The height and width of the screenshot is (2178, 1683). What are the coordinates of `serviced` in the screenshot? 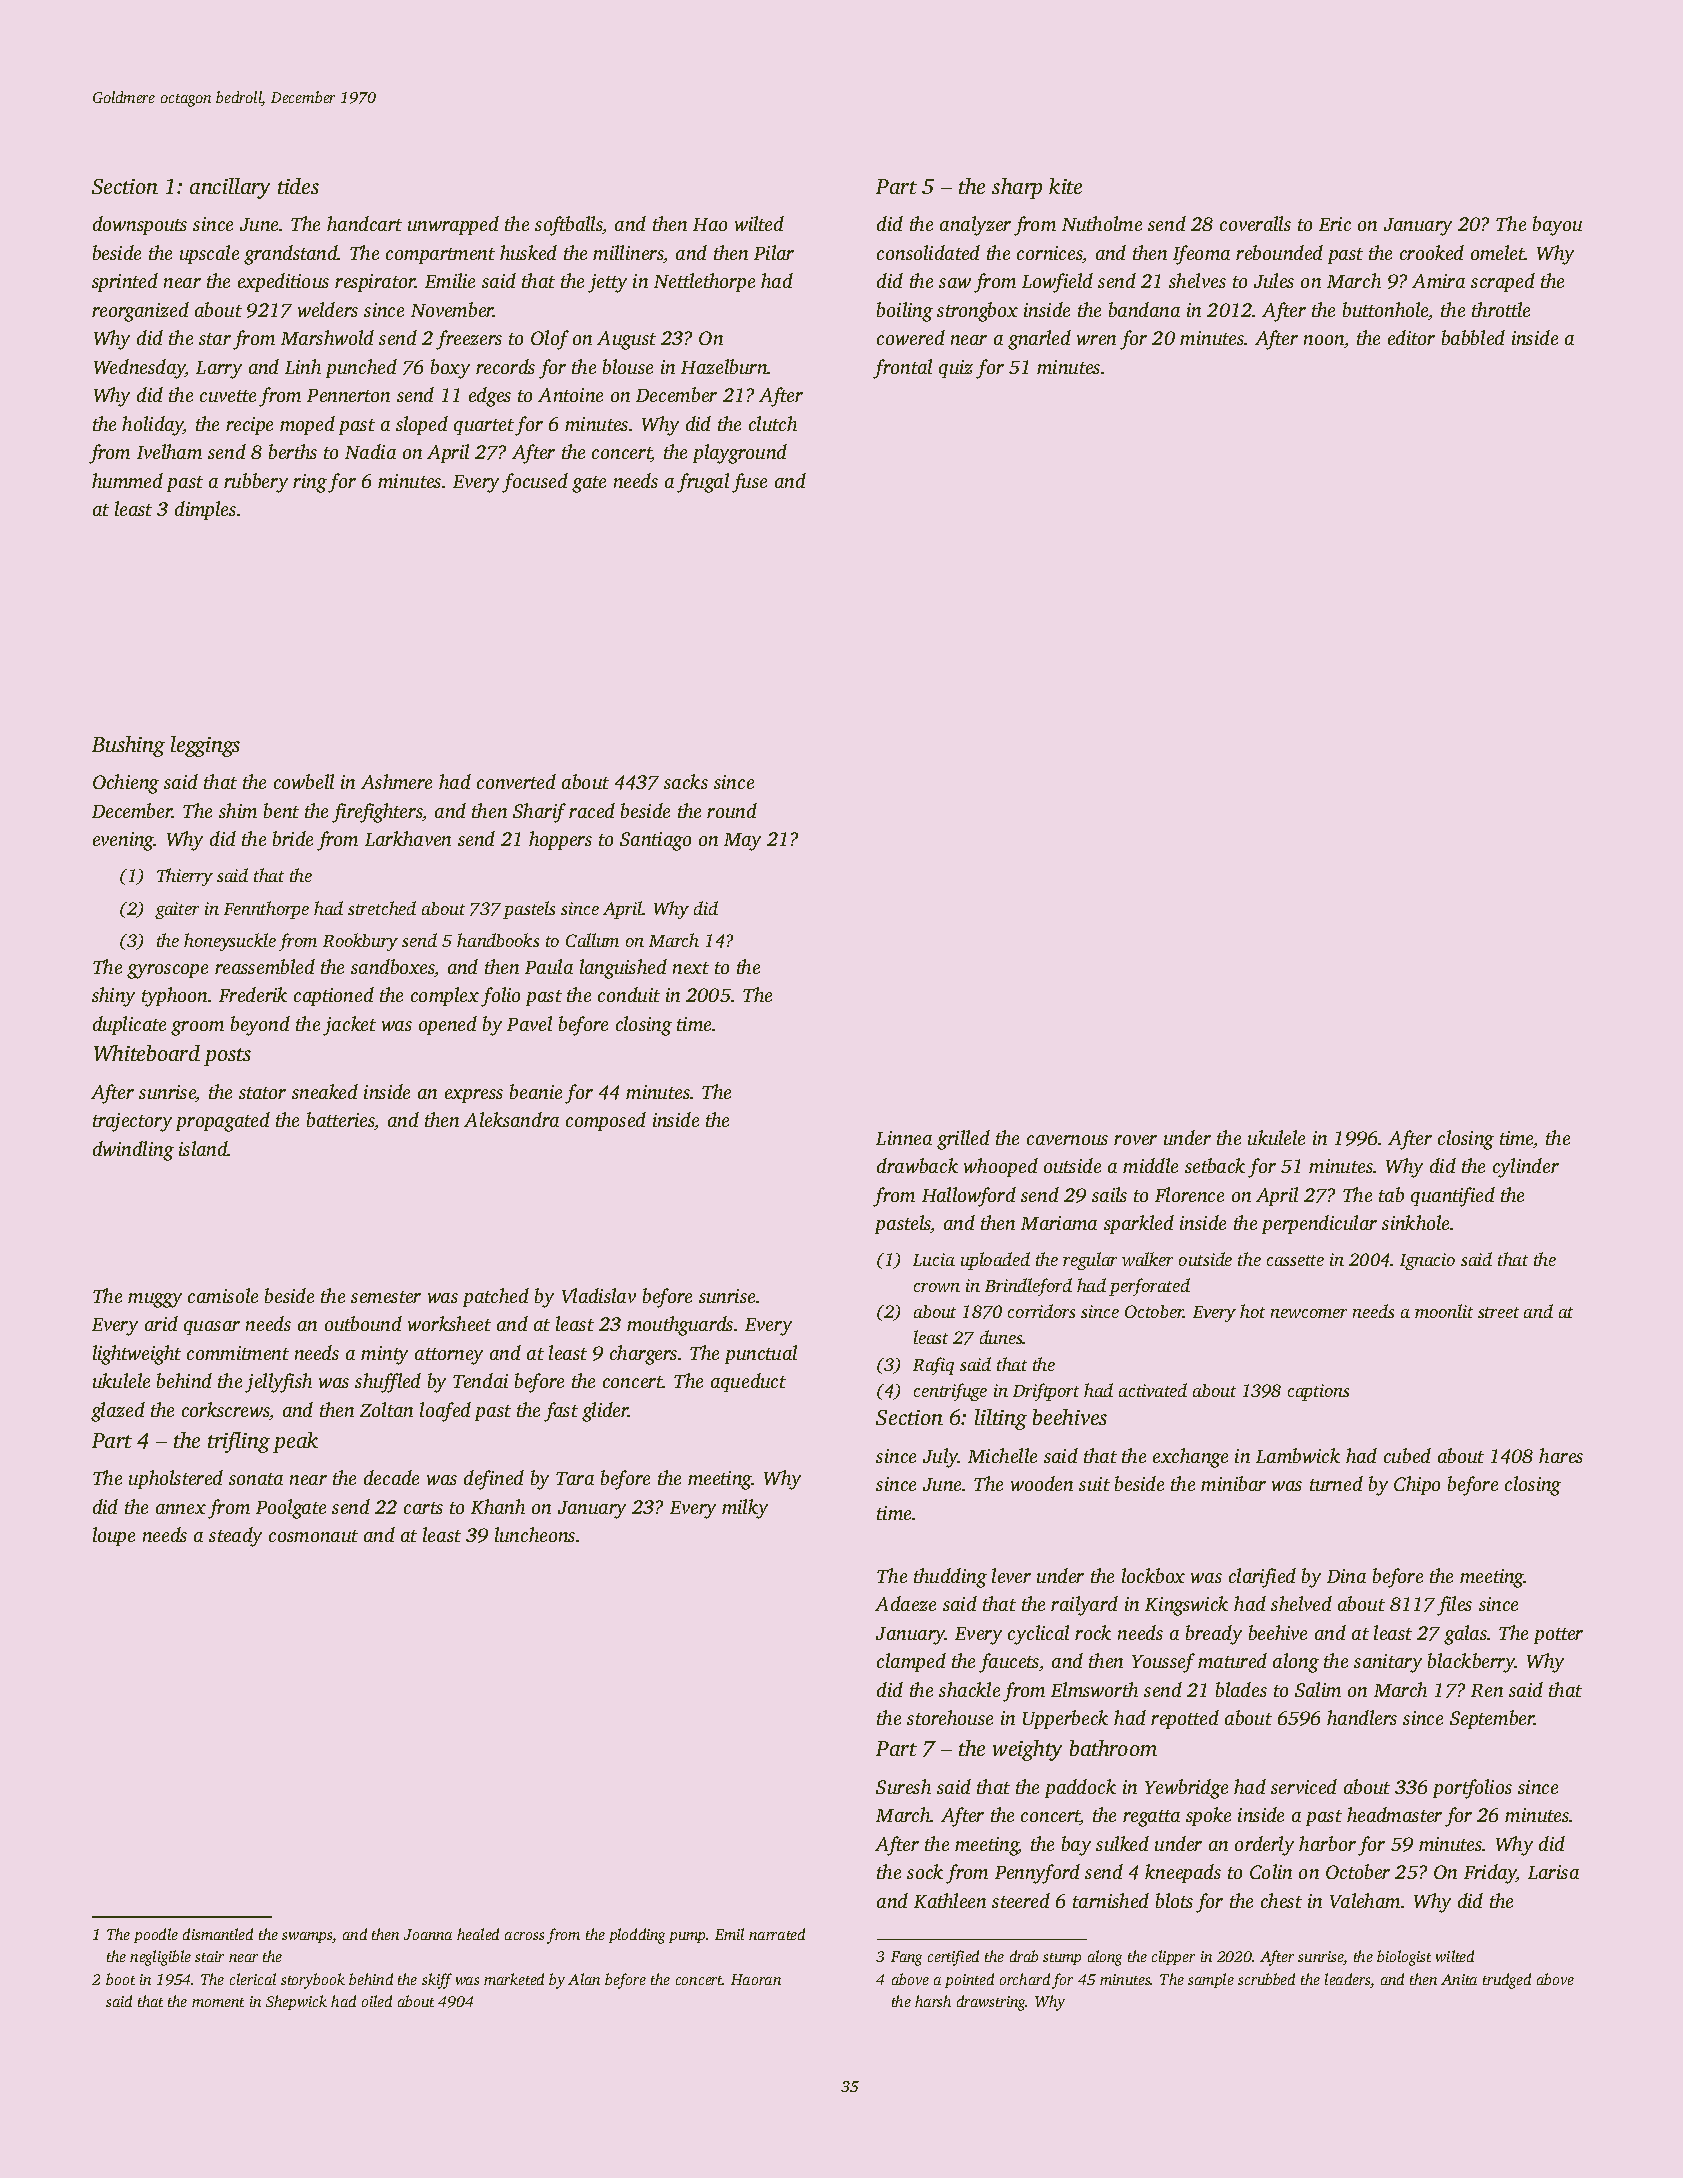 It's located at (1304, 1786).
